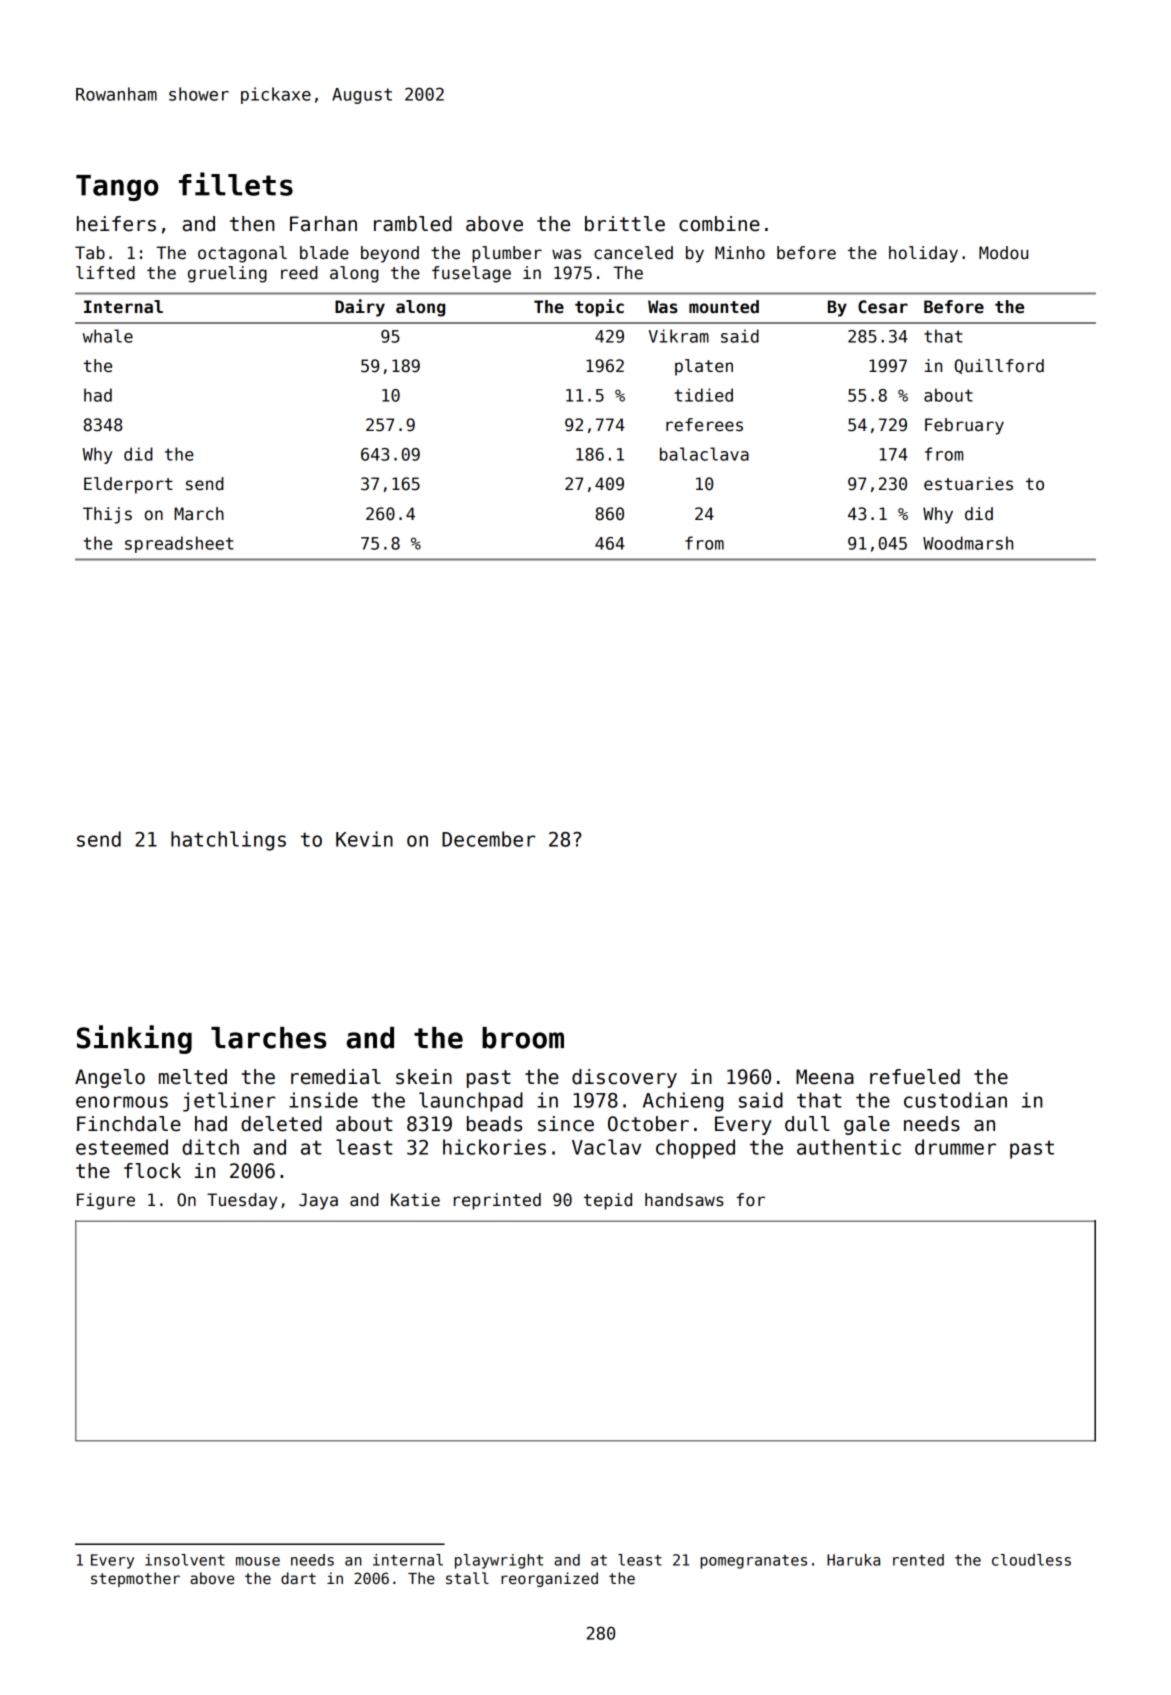  I want to click on combine, so click(719, 224).
